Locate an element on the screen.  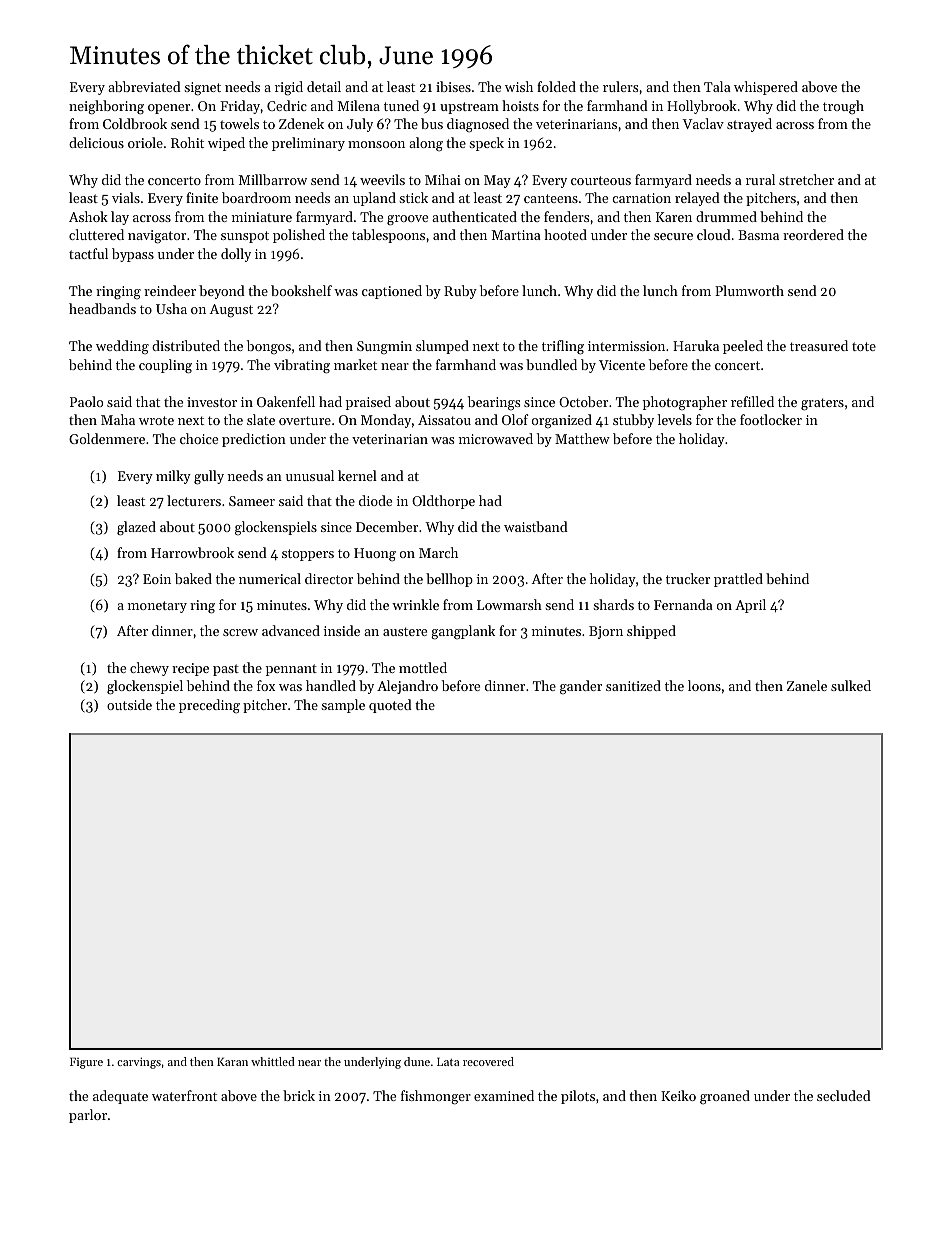
trucker is located at coordinates (688, 578).
